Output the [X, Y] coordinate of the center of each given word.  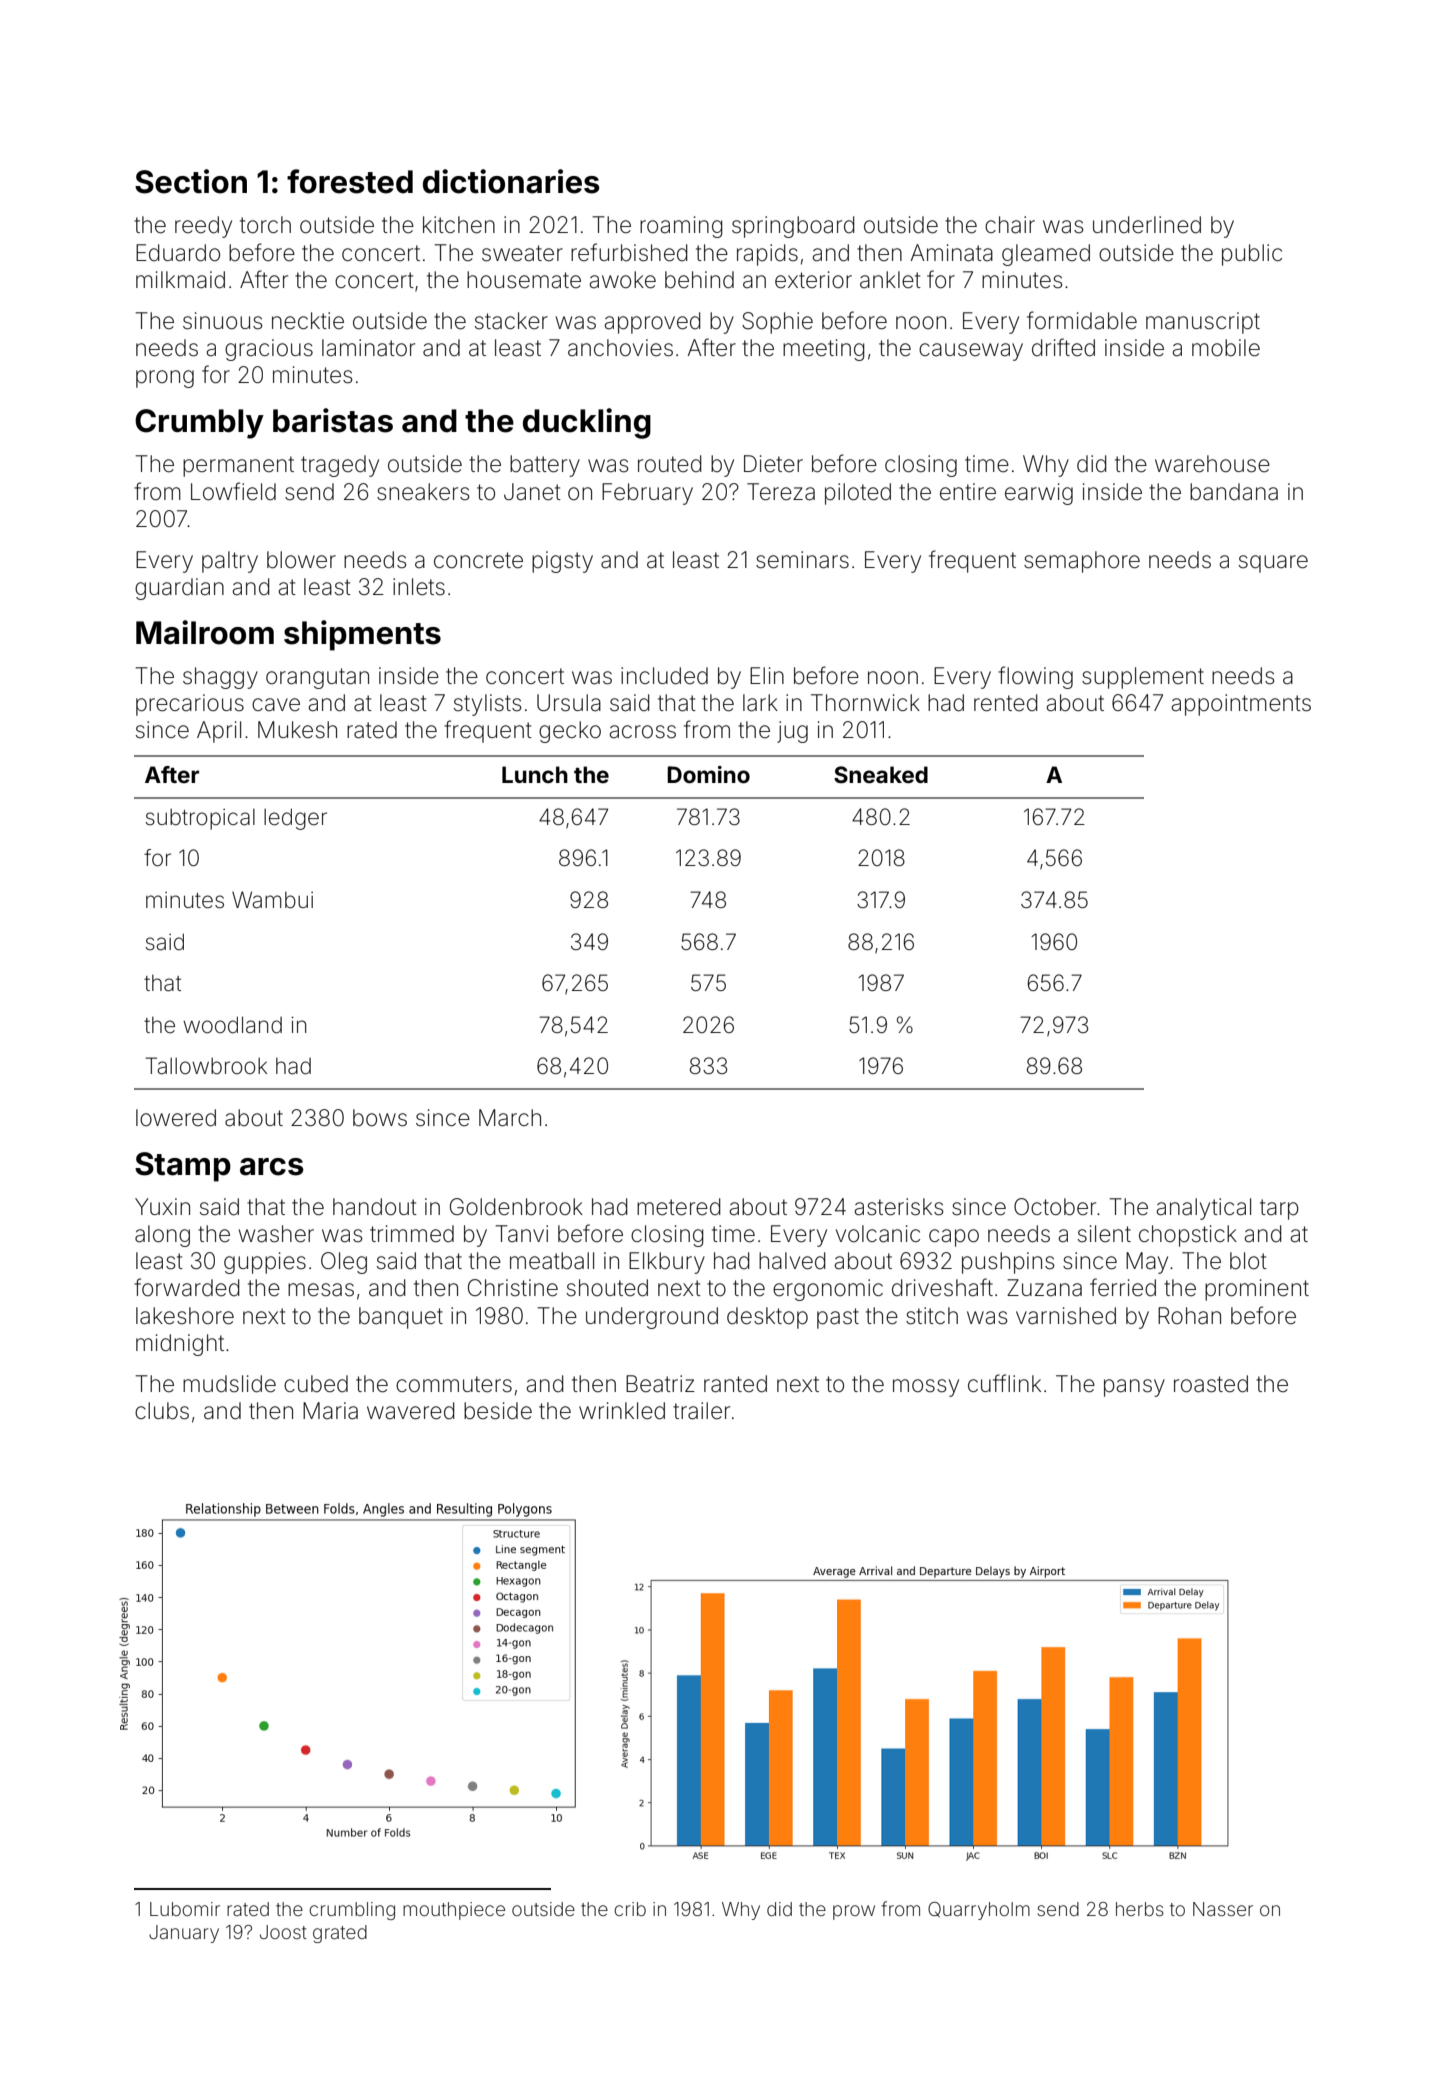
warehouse [1212, 464]
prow [854, 1912]
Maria [330, 1411]
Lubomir [185, 1909]
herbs [1140, 1909]
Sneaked [881, 774]
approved [652, 323]
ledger [295, 819]
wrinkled [622, 1411]
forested [350, 181]
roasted [1211, 1384]
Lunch [535, 774]
